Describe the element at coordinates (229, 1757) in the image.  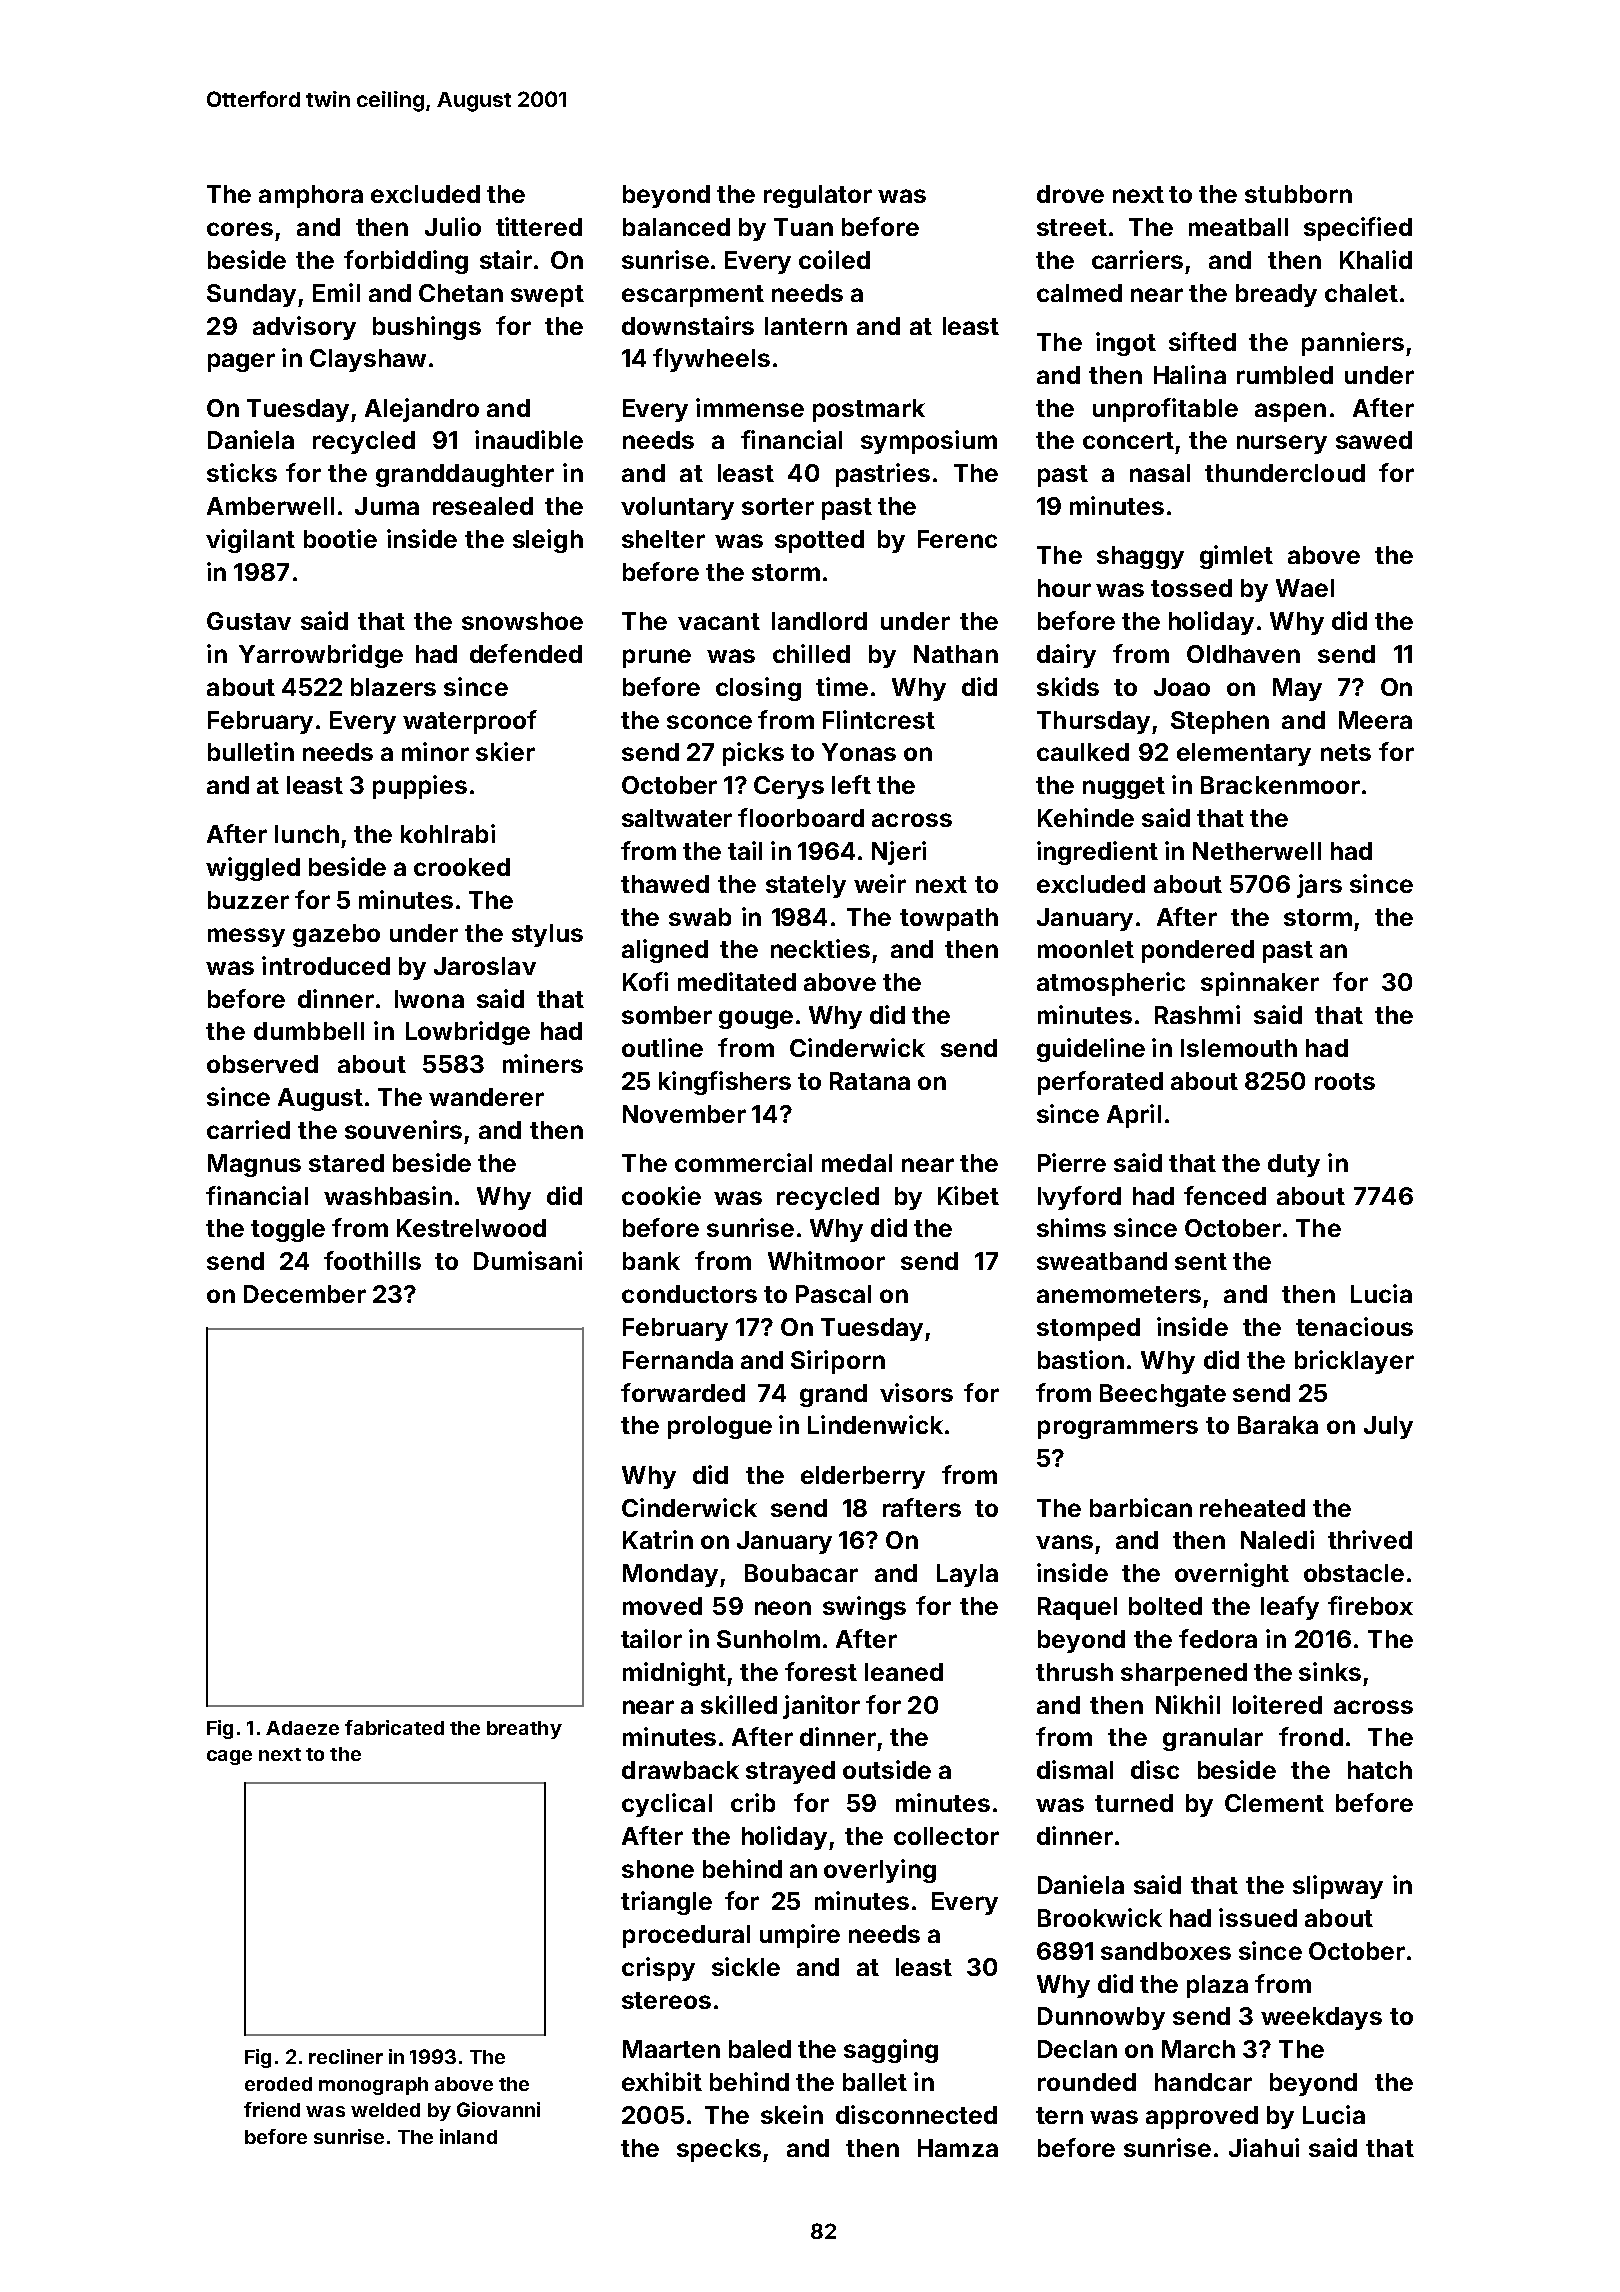
I see `cage` at that location.
